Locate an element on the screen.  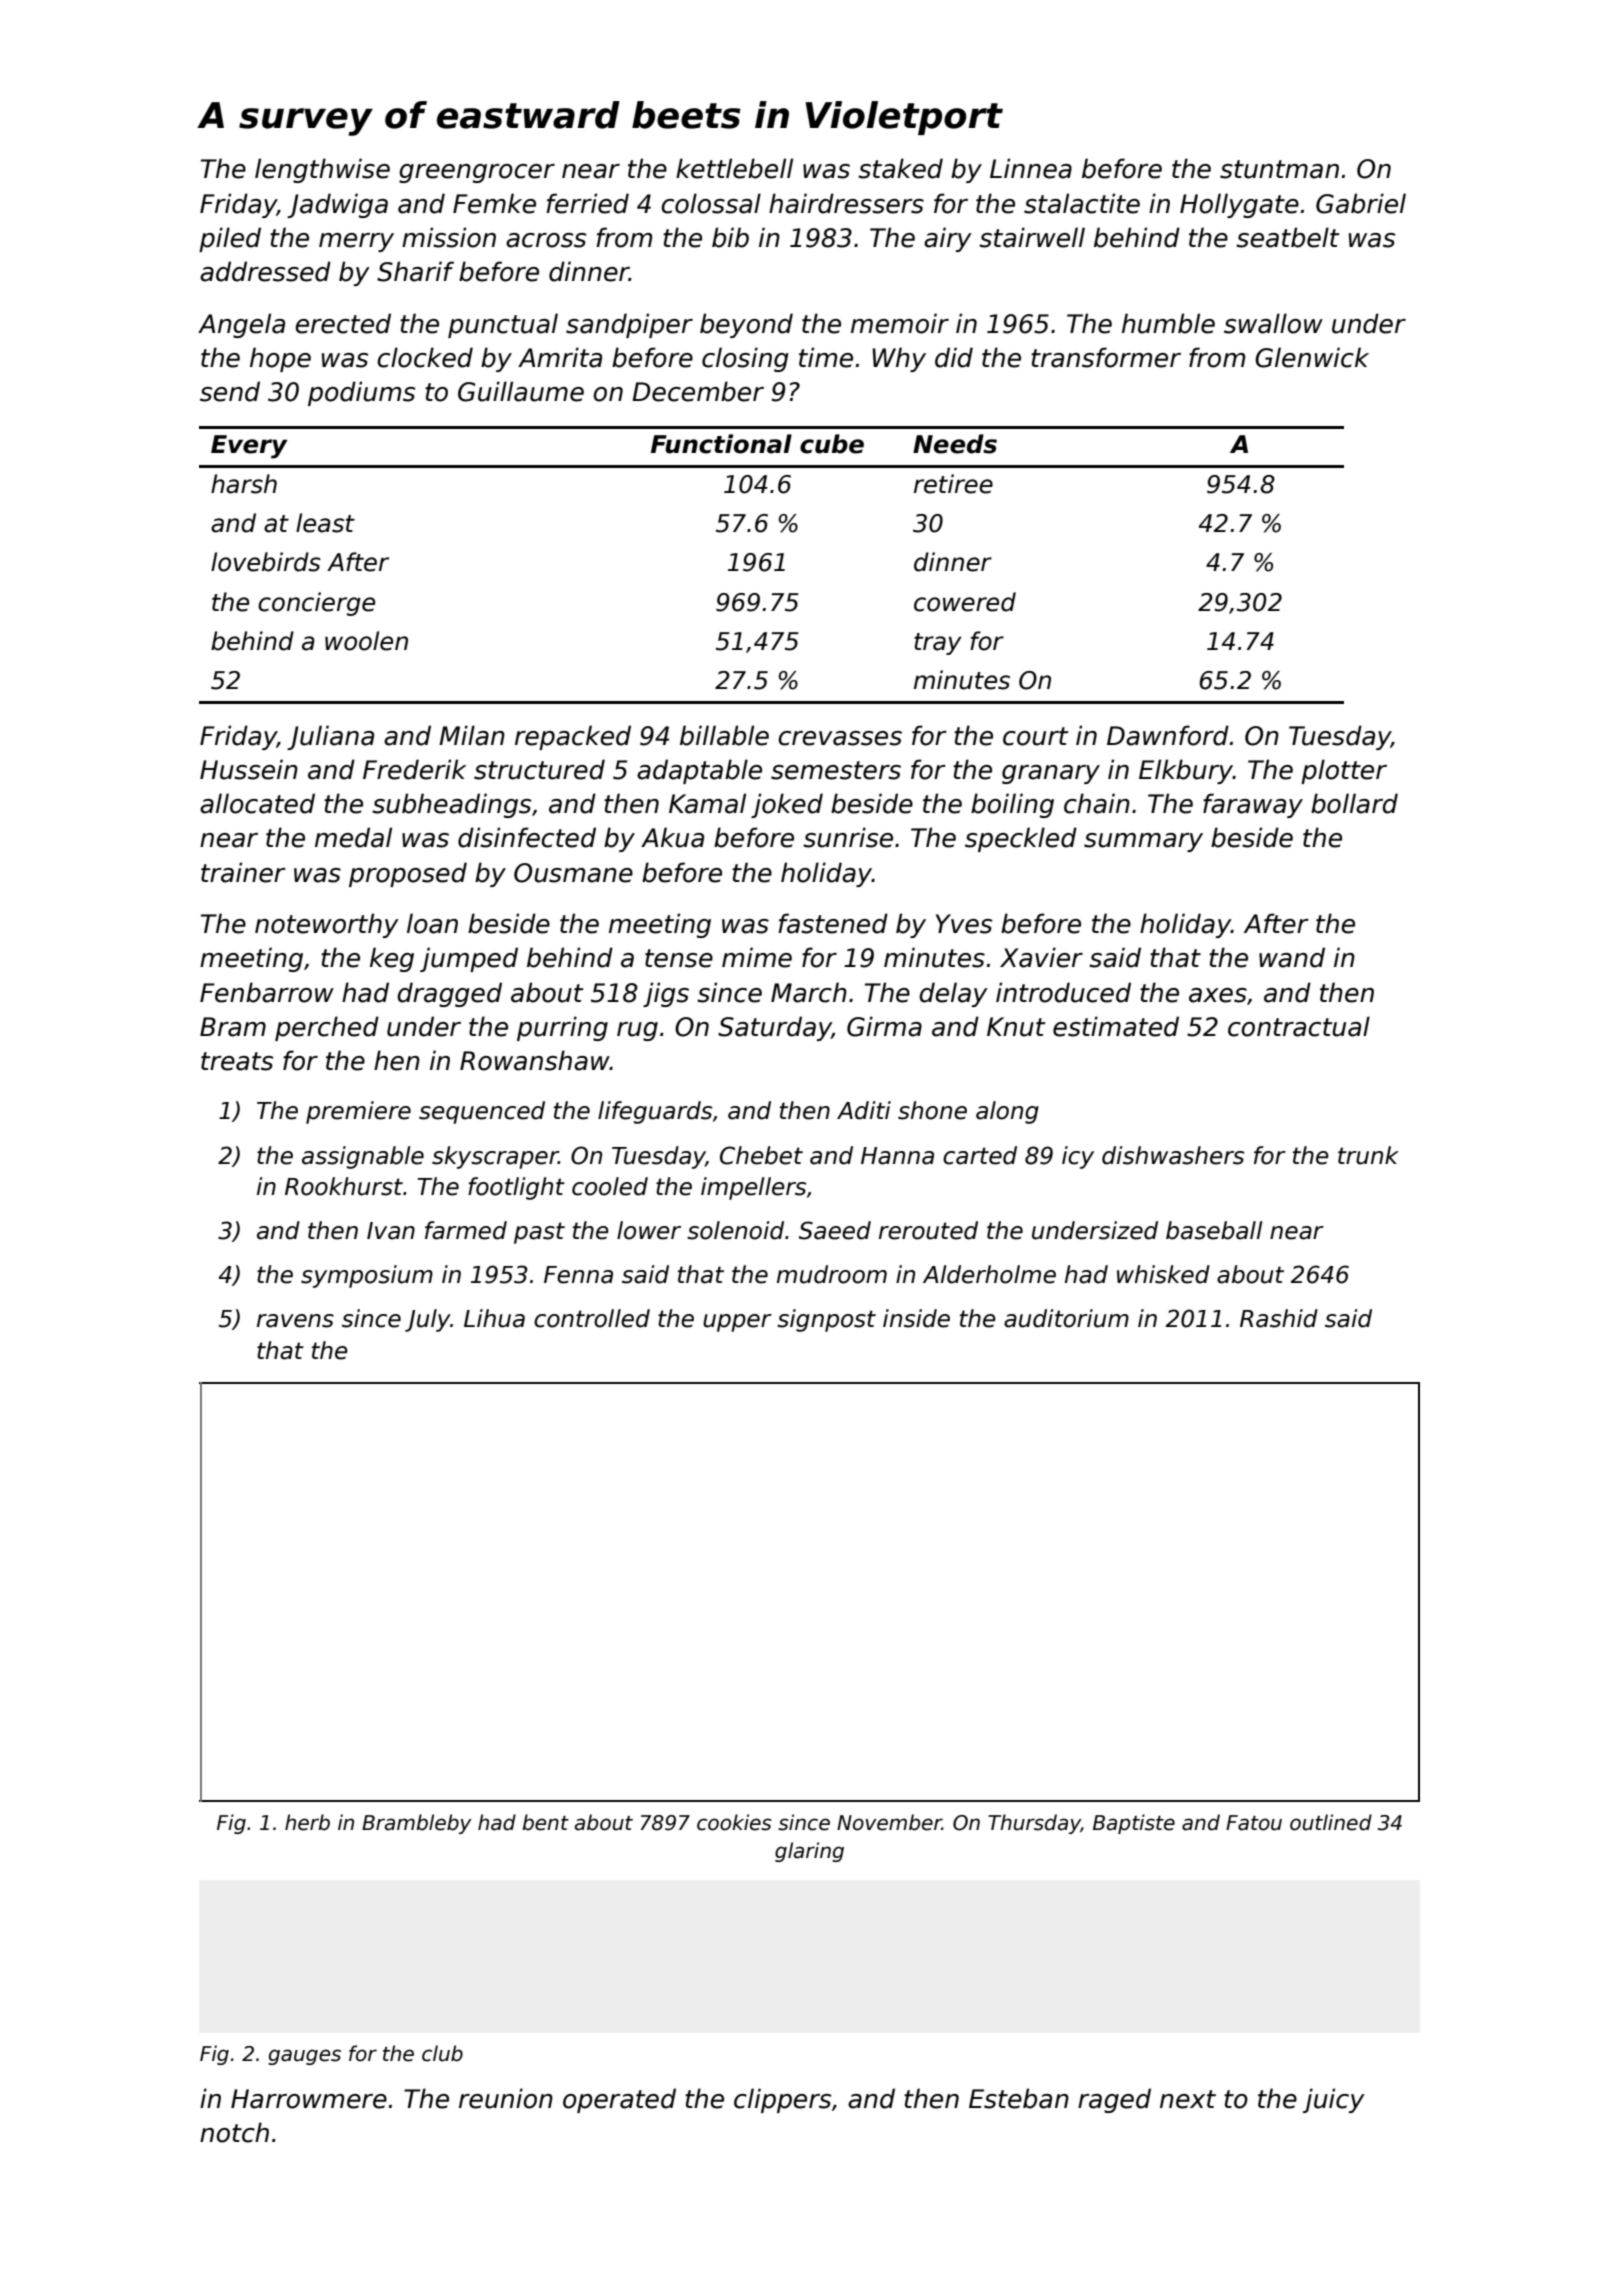
solenoid is located at coordinates (735, 1230).
